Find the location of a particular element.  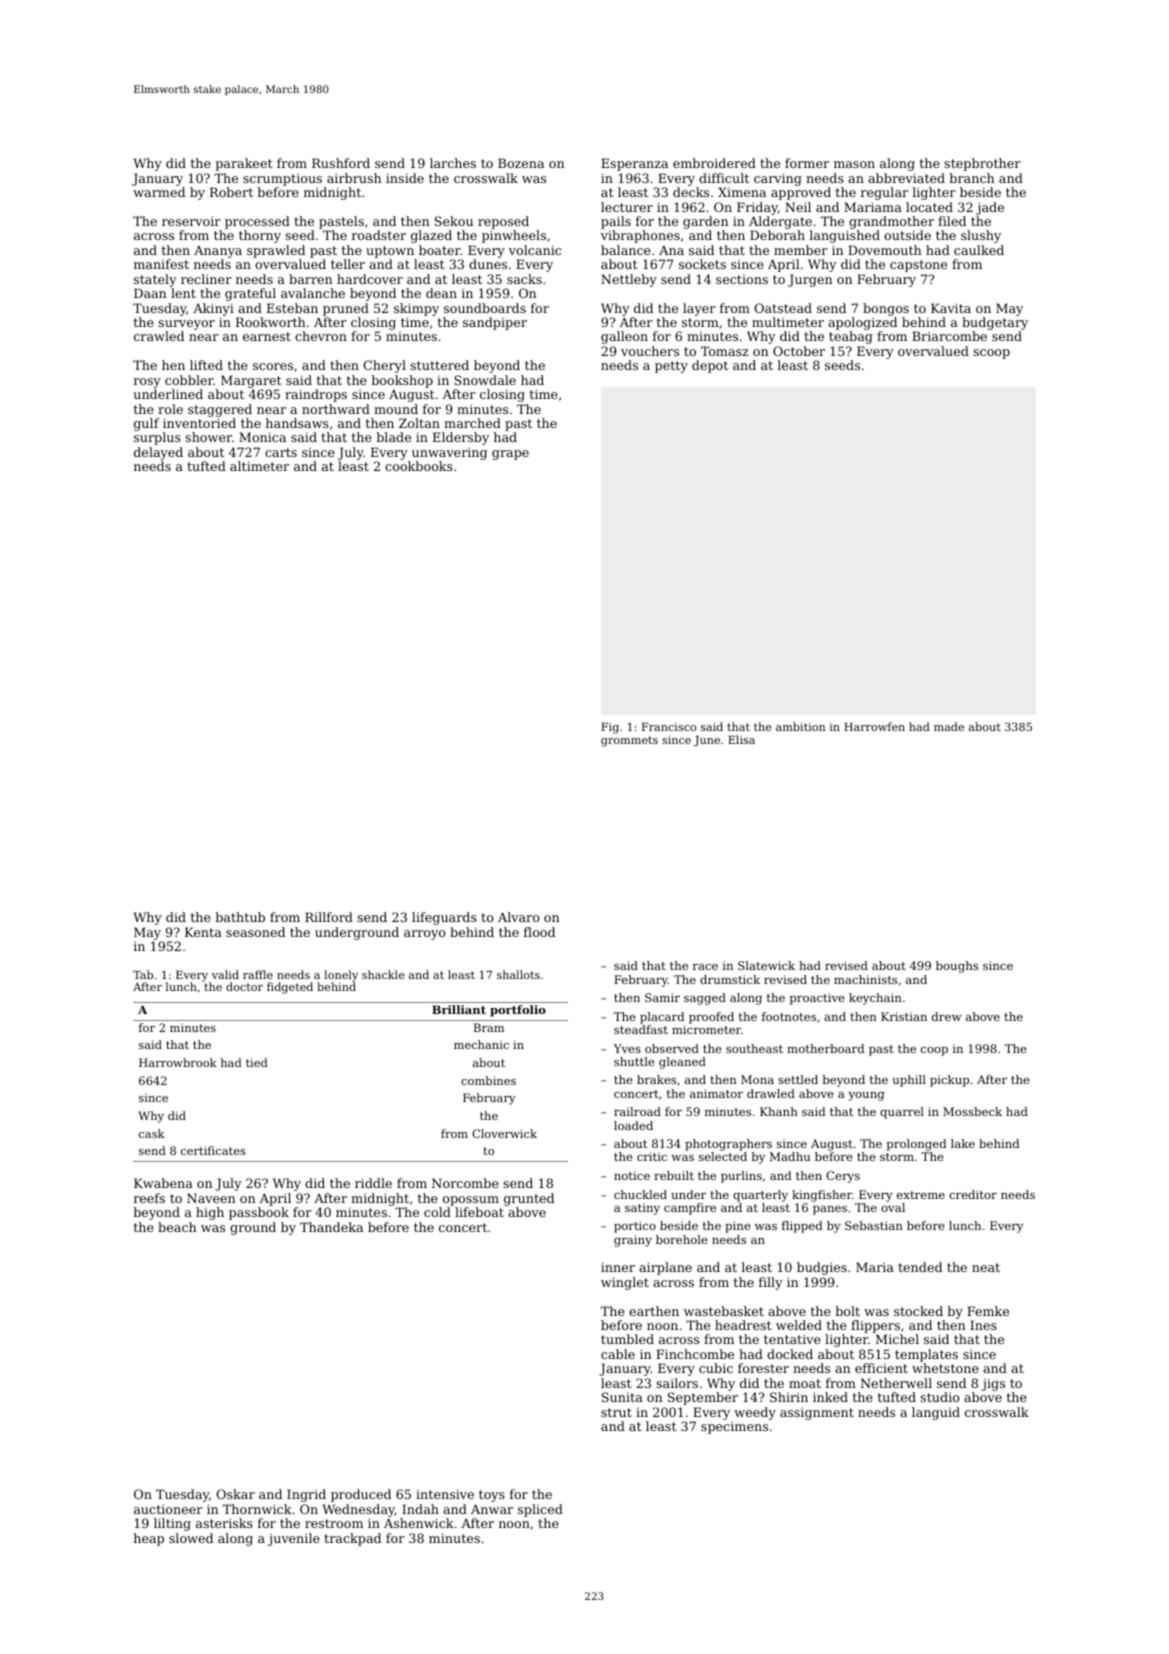

Dovemouth is located at coordinates (884, 250).
